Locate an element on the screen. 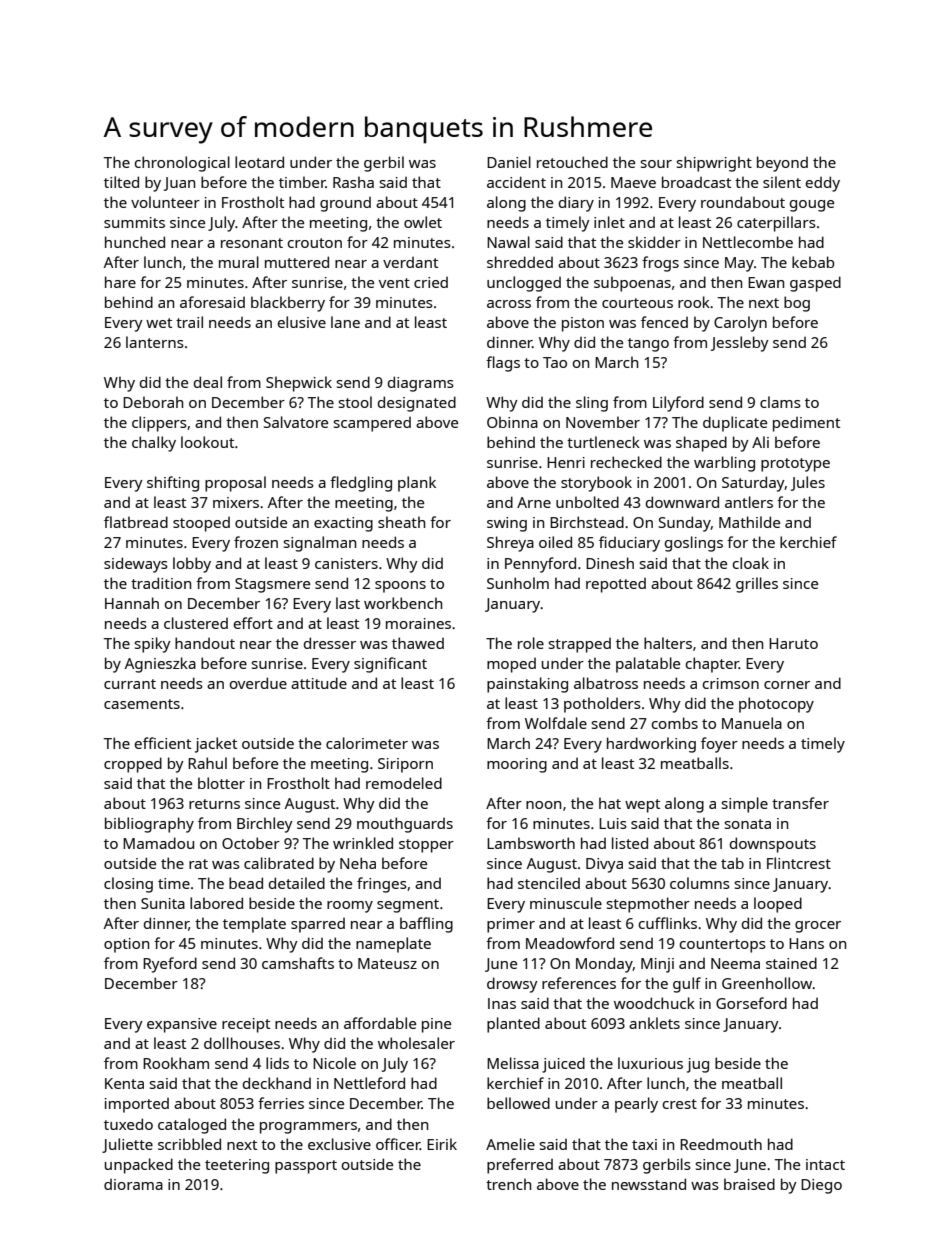 This screenshot has height=1233, width=952. broadcast is located at coordinates (696, 182).
